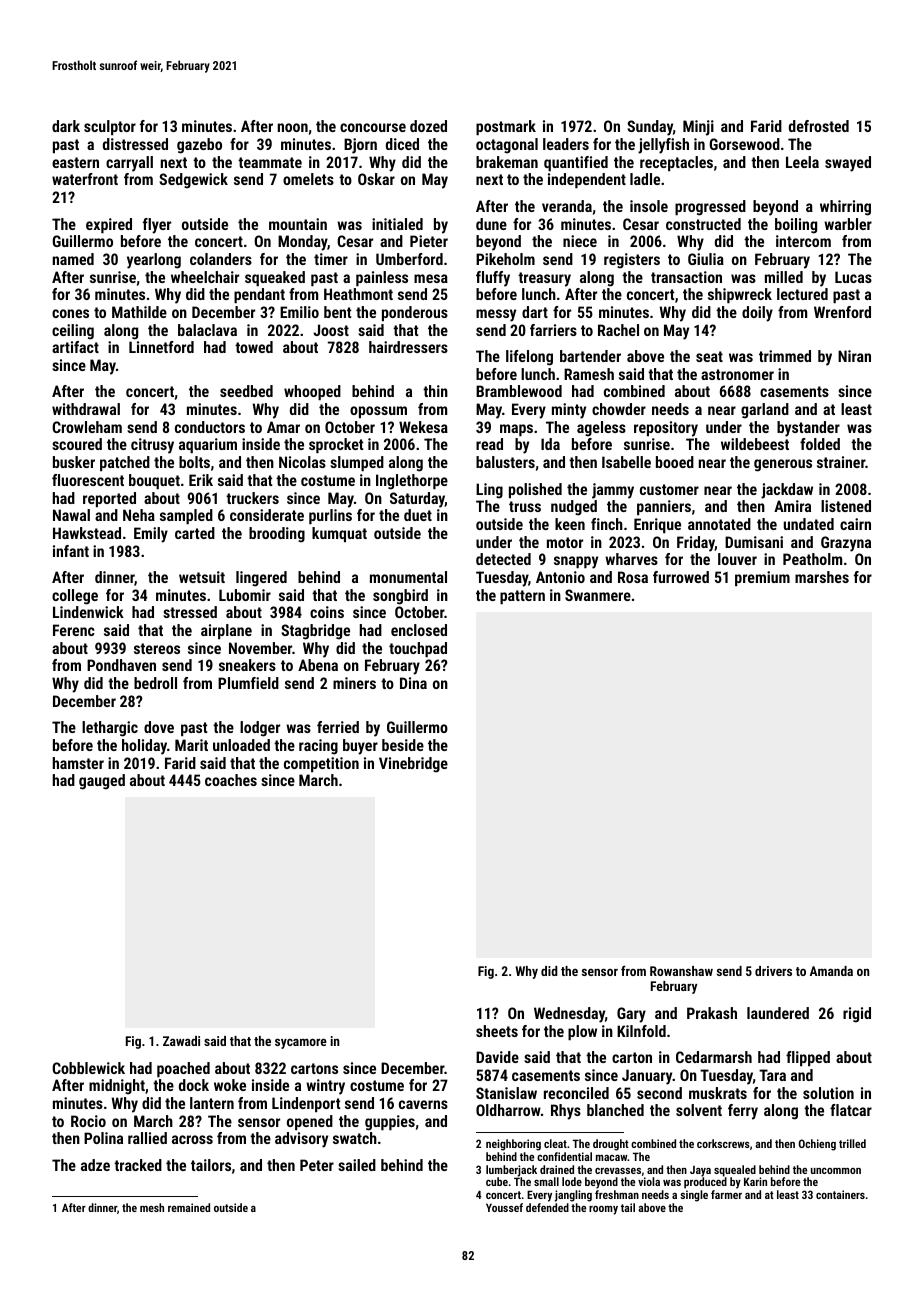 The image size is (924, 1308). Describe the element at coordinates (75, 162) in the screenshot. I see `eastern` at that location.
